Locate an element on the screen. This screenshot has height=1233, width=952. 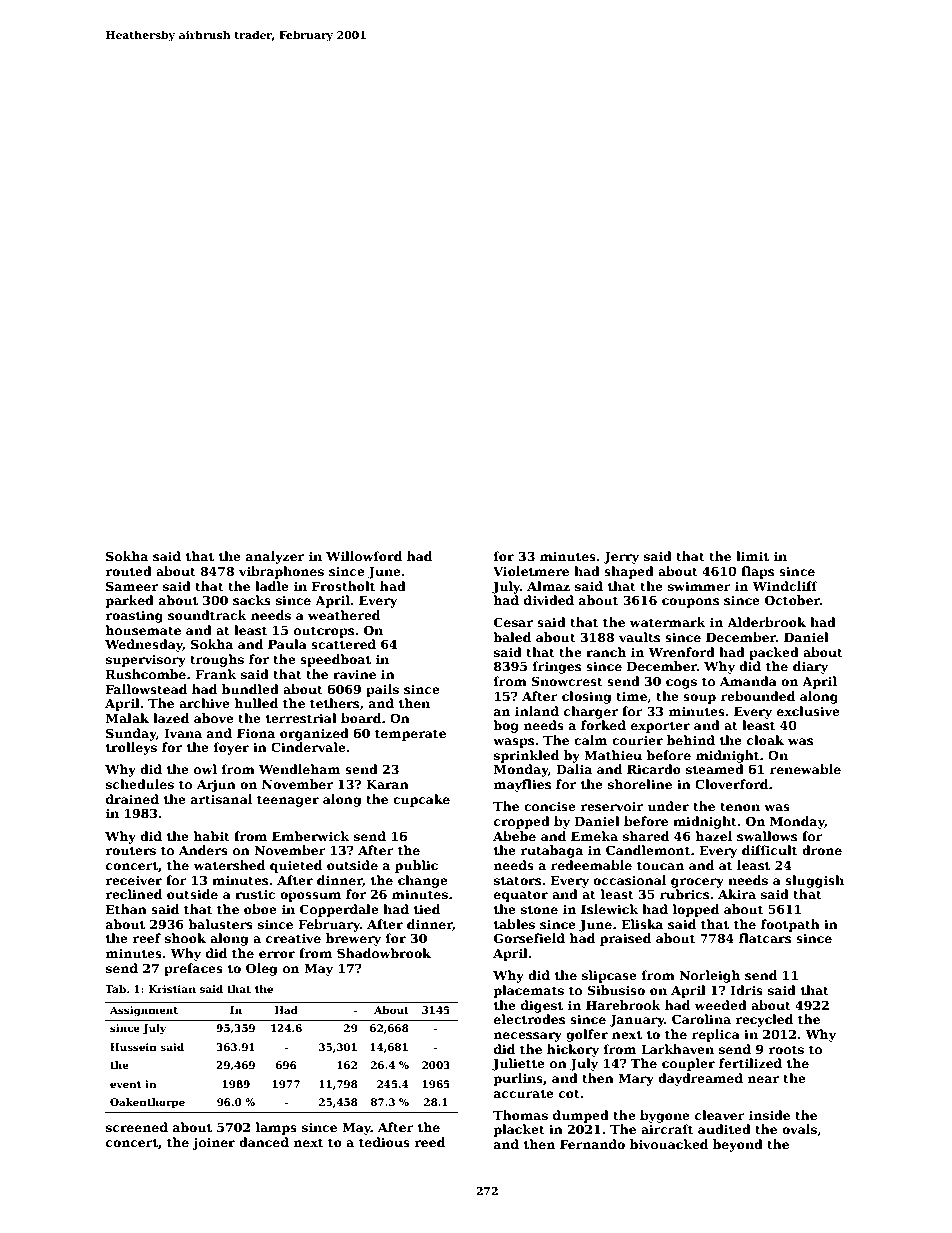
rebounded is located at coordinates (758, 696).
